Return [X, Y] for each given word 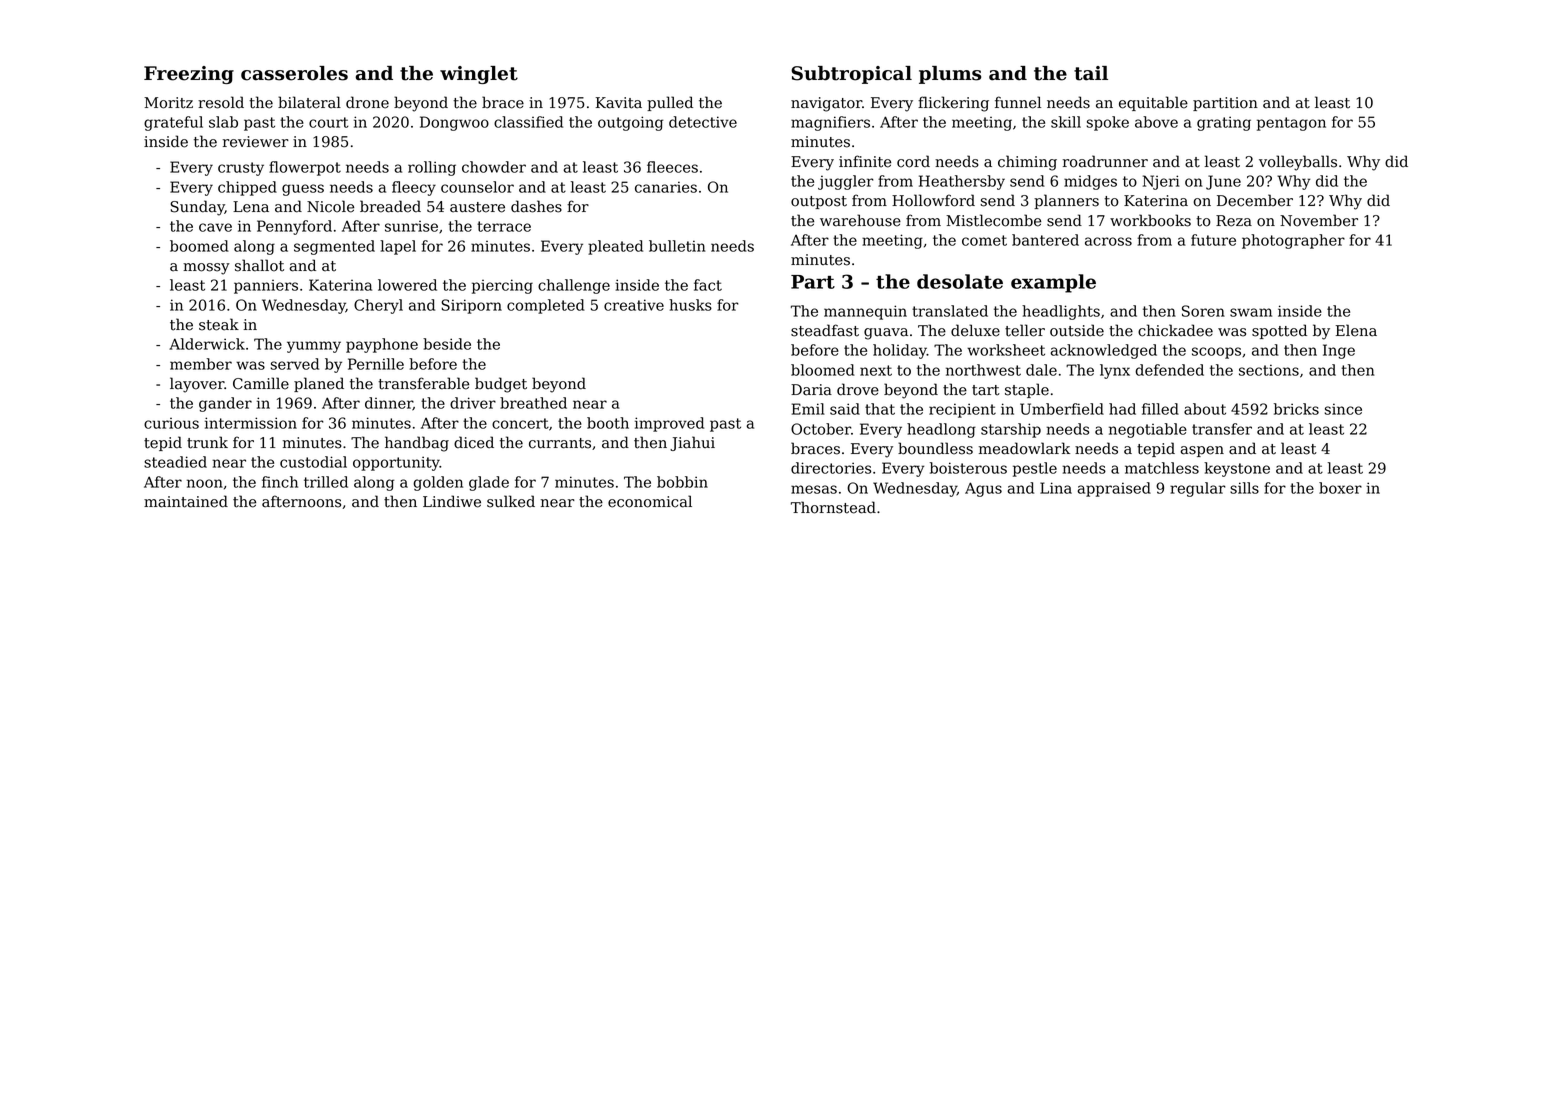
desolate [960, 281]
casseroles [294, 73]
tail [1091, 73]
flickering [953, 104]
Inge [1339, 351]
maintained [186, 501]
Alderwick [207, 344]
